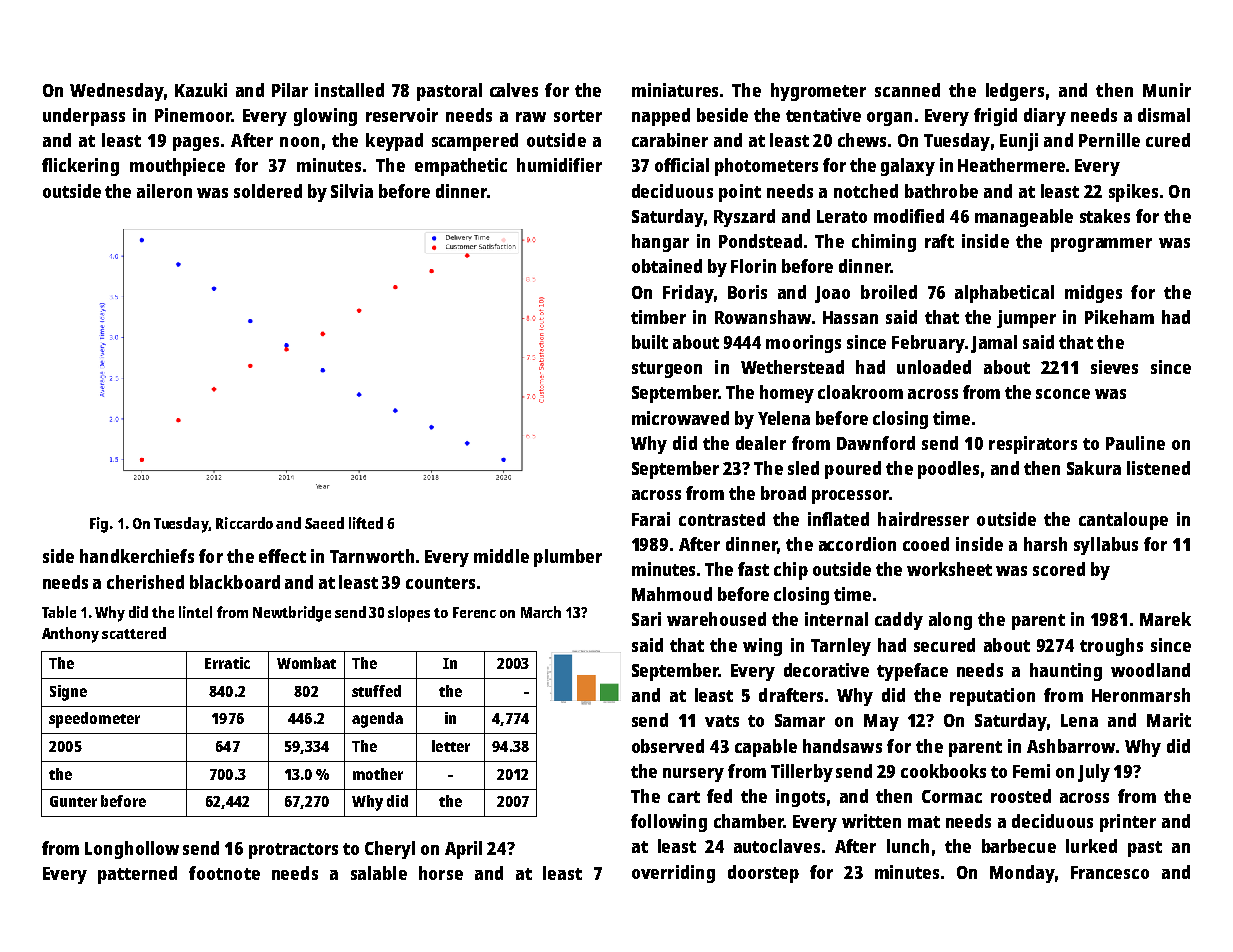 The height and width of the screenshot is (952, 1233). What do you see at coordinates (137, 875) in the screenshot?
I see `patterned` at bounding box center [137, 875].
